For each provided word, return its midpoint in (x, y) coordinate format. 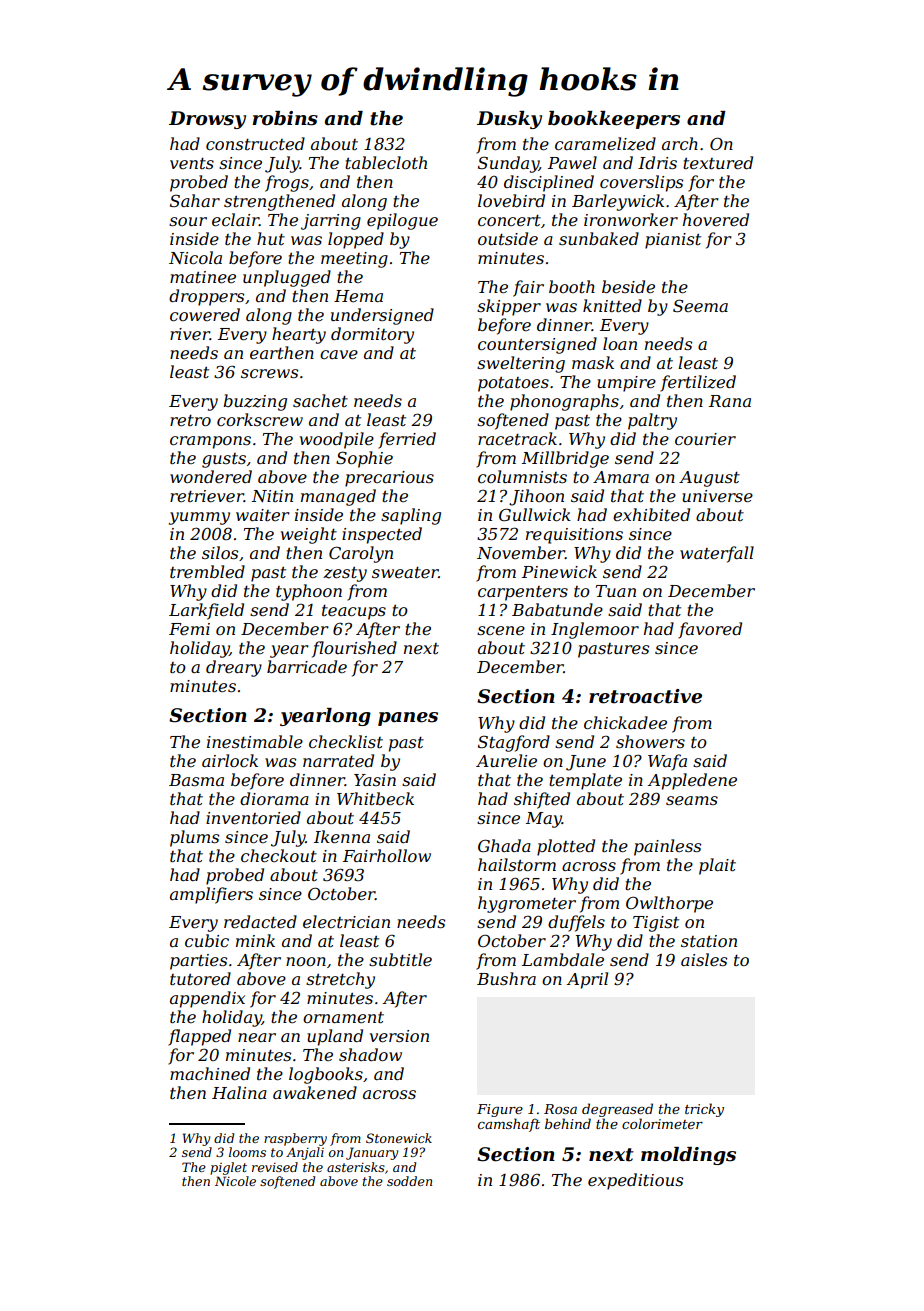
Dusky (509, 120)
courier (705, 439)
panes (408, 719)
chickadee (625, 722)
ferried (407, 440)
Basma (196, 780)
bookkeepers (614, 120)
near (257, 1037)
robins (285, 118)
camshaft (509, 1125)
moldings (688, 1156)
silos (220, 552)
